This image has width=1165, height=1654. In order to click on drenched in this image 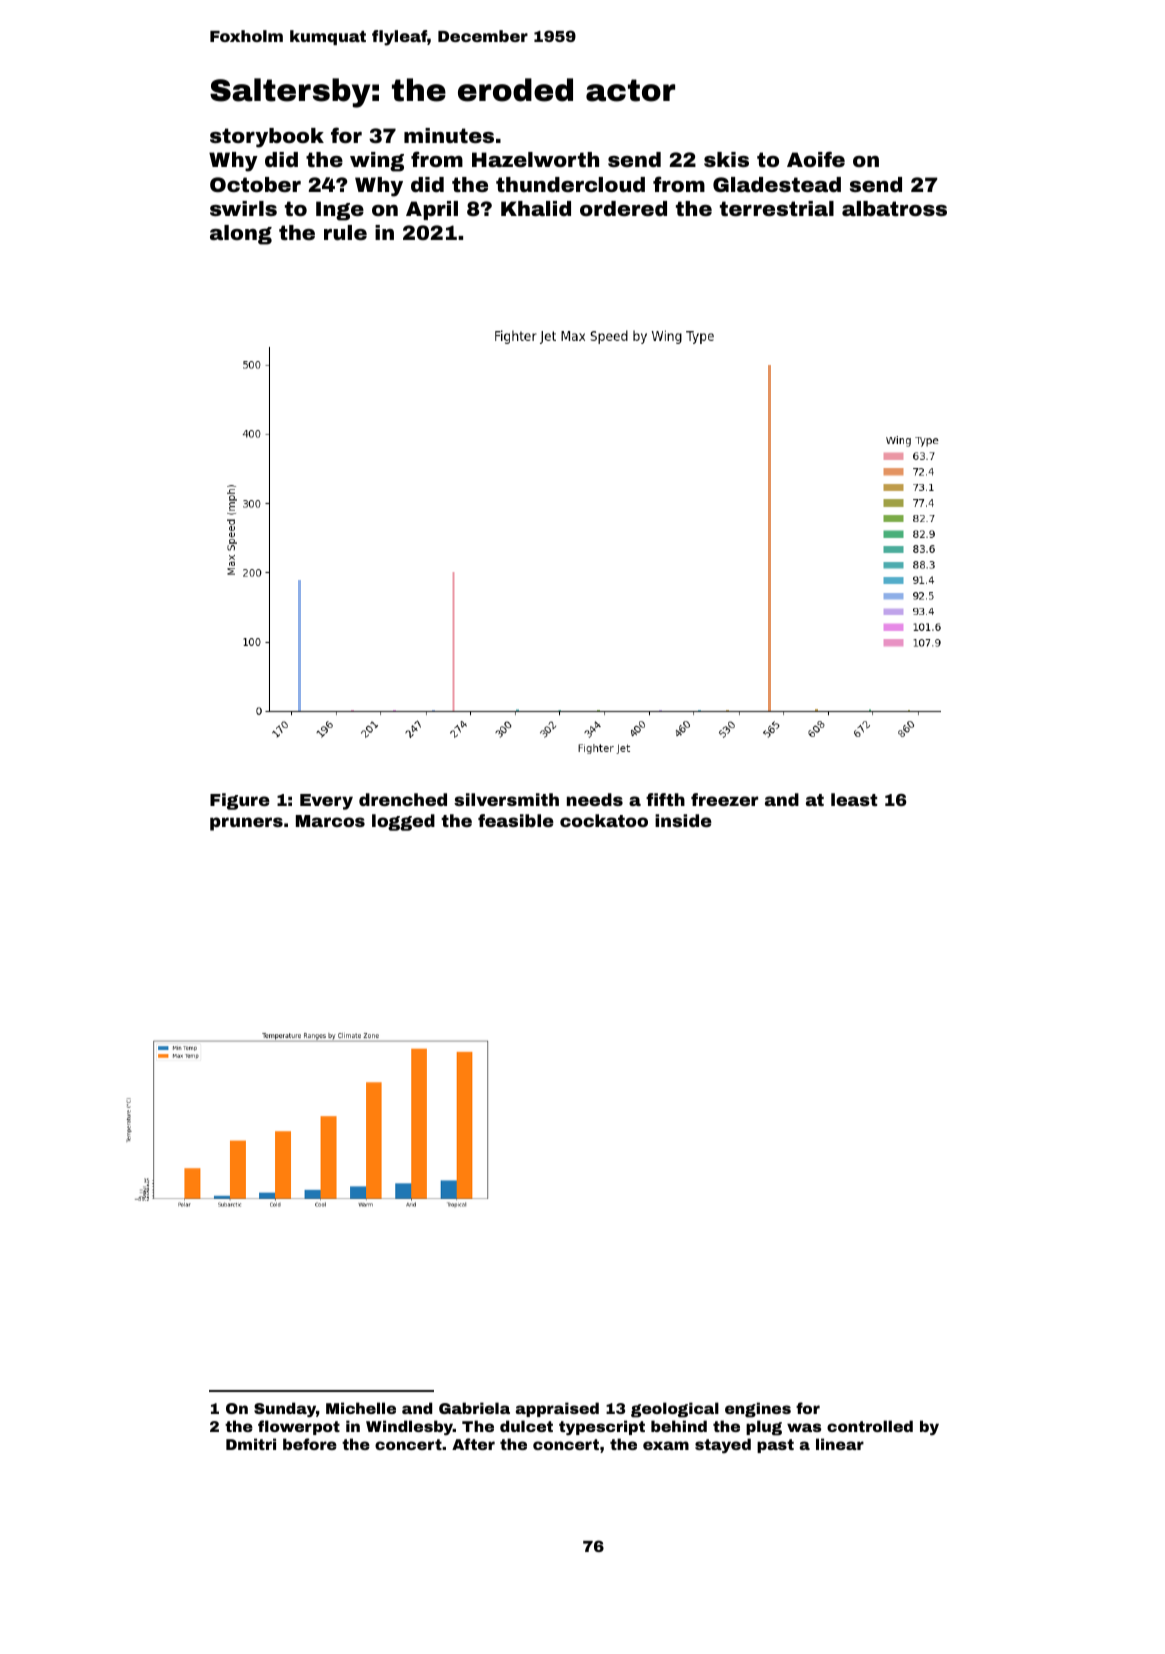, I will do `click(403, 799)`.
